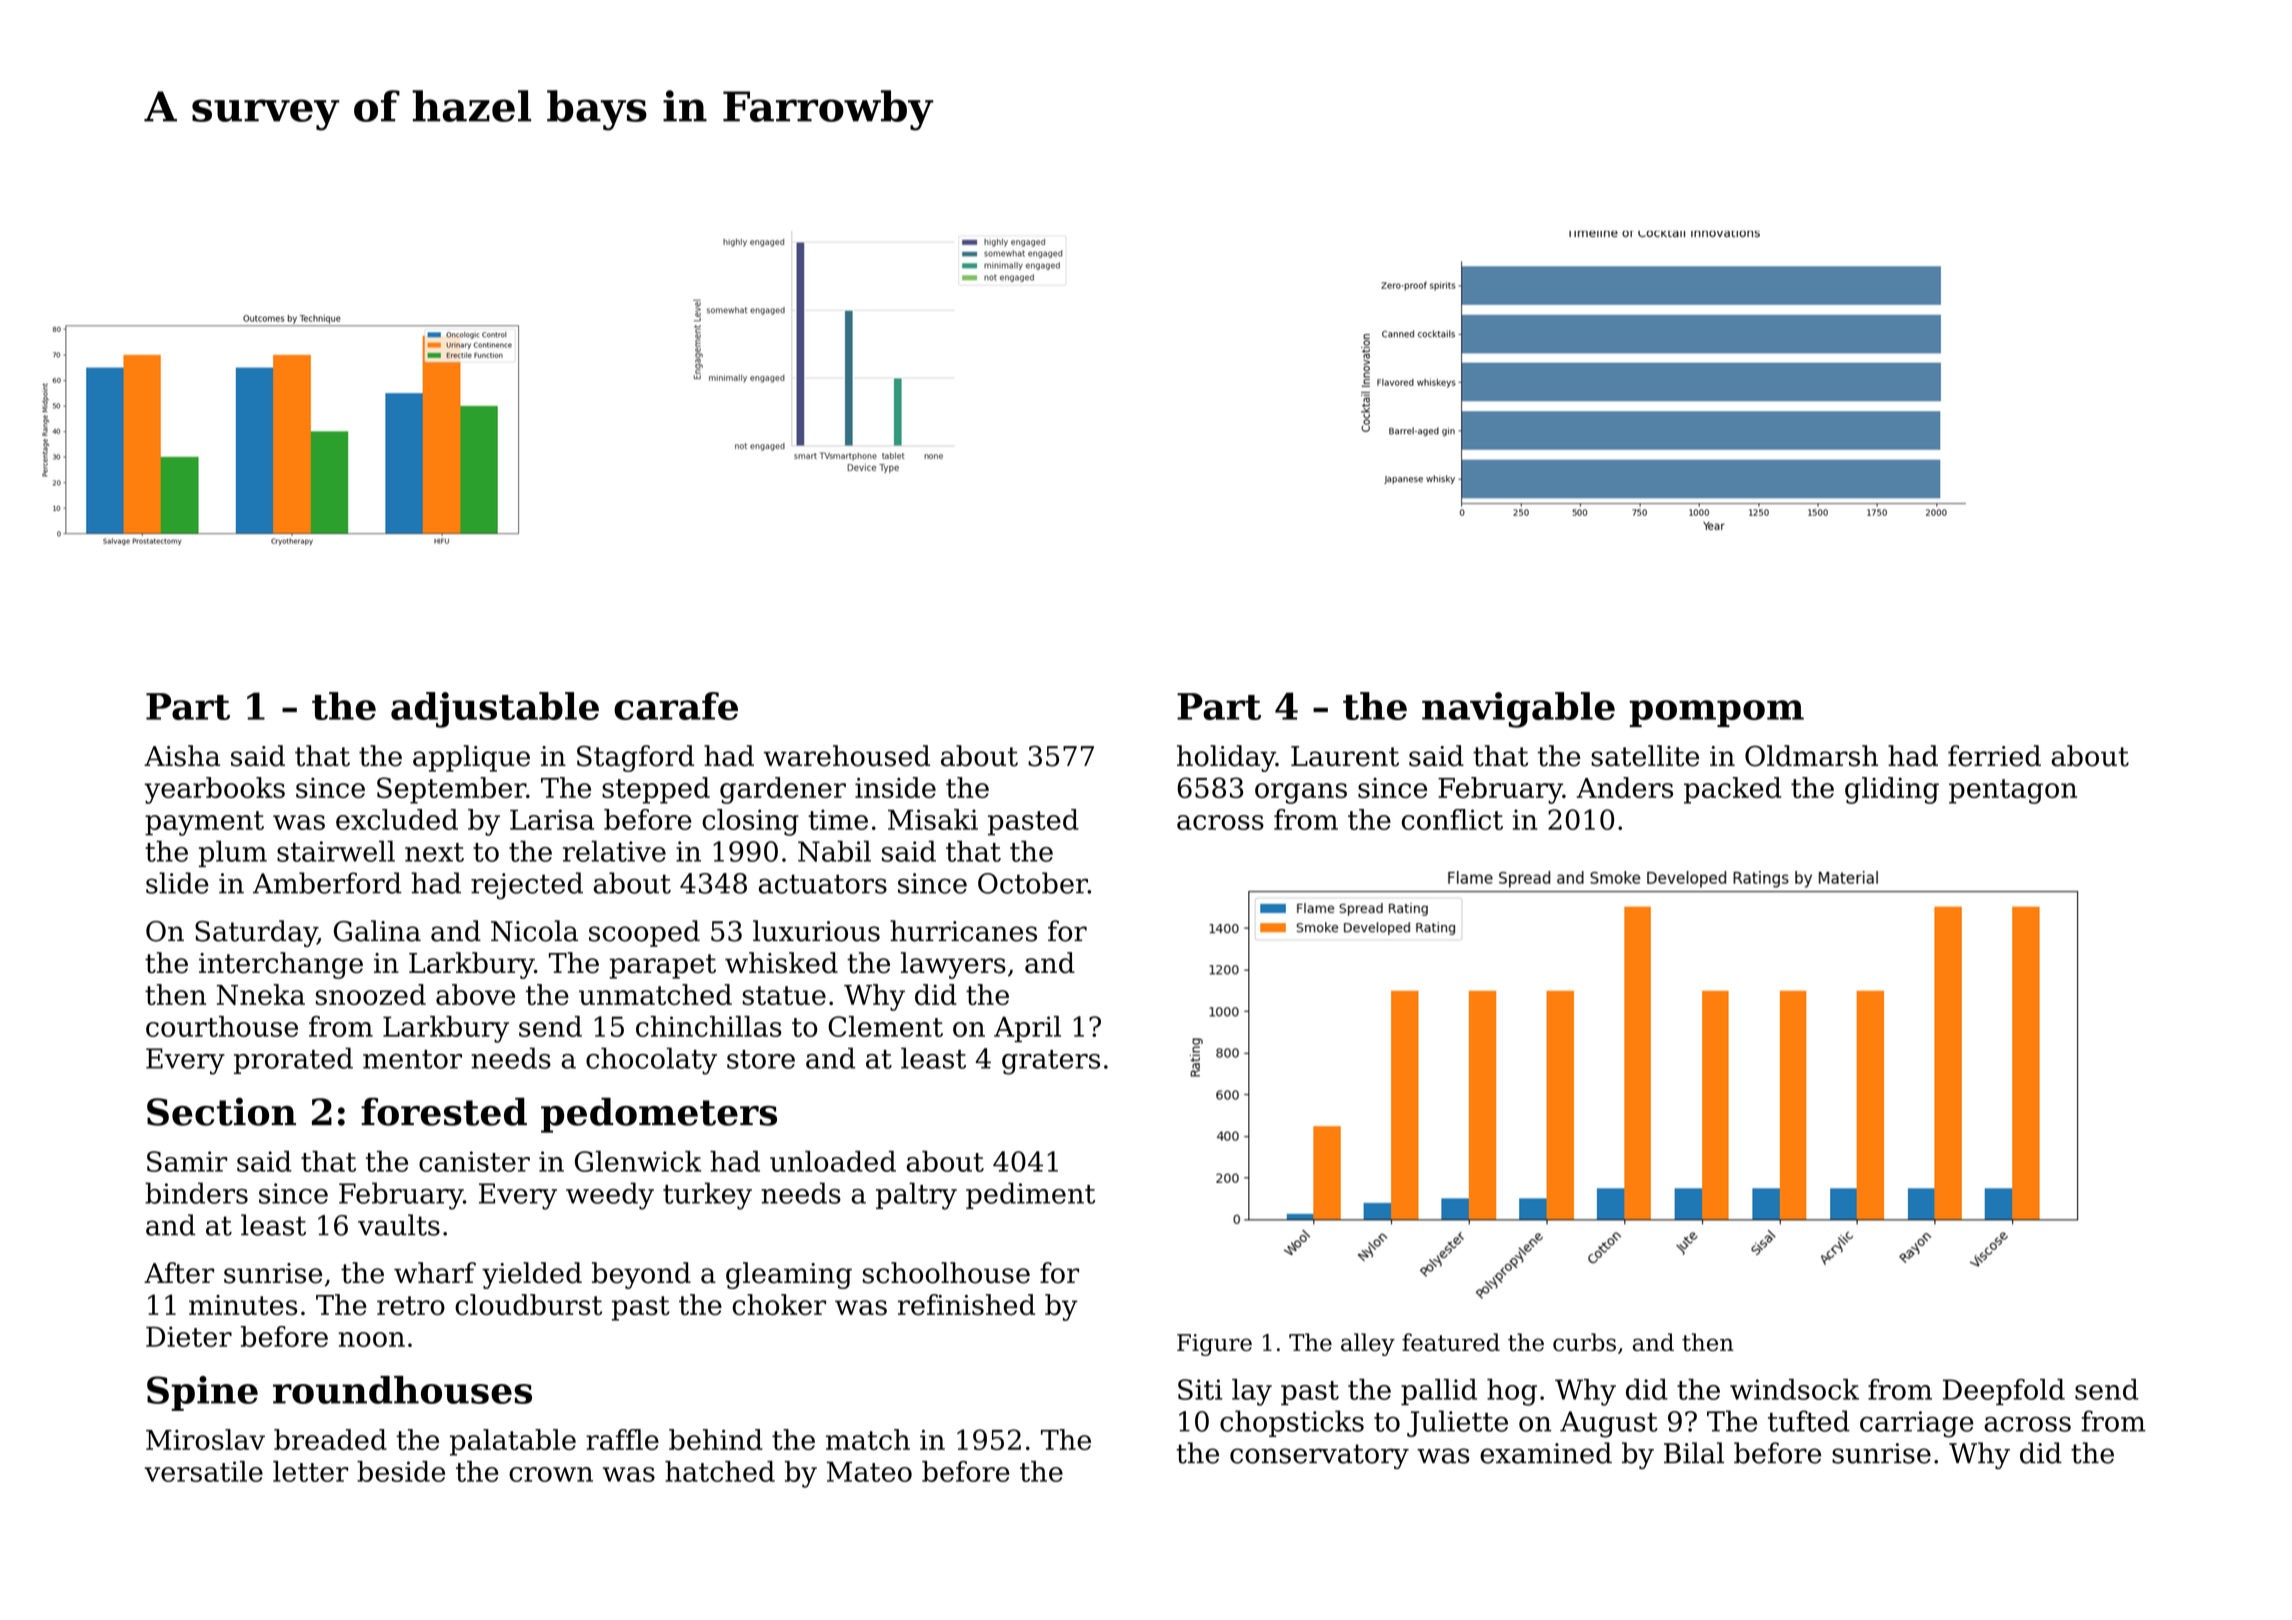 This page has width=2292, height=1620. What do you see at coordinates (1051, 1062) in the page?
I see `graters` at bounding box center [1051, 1062].
